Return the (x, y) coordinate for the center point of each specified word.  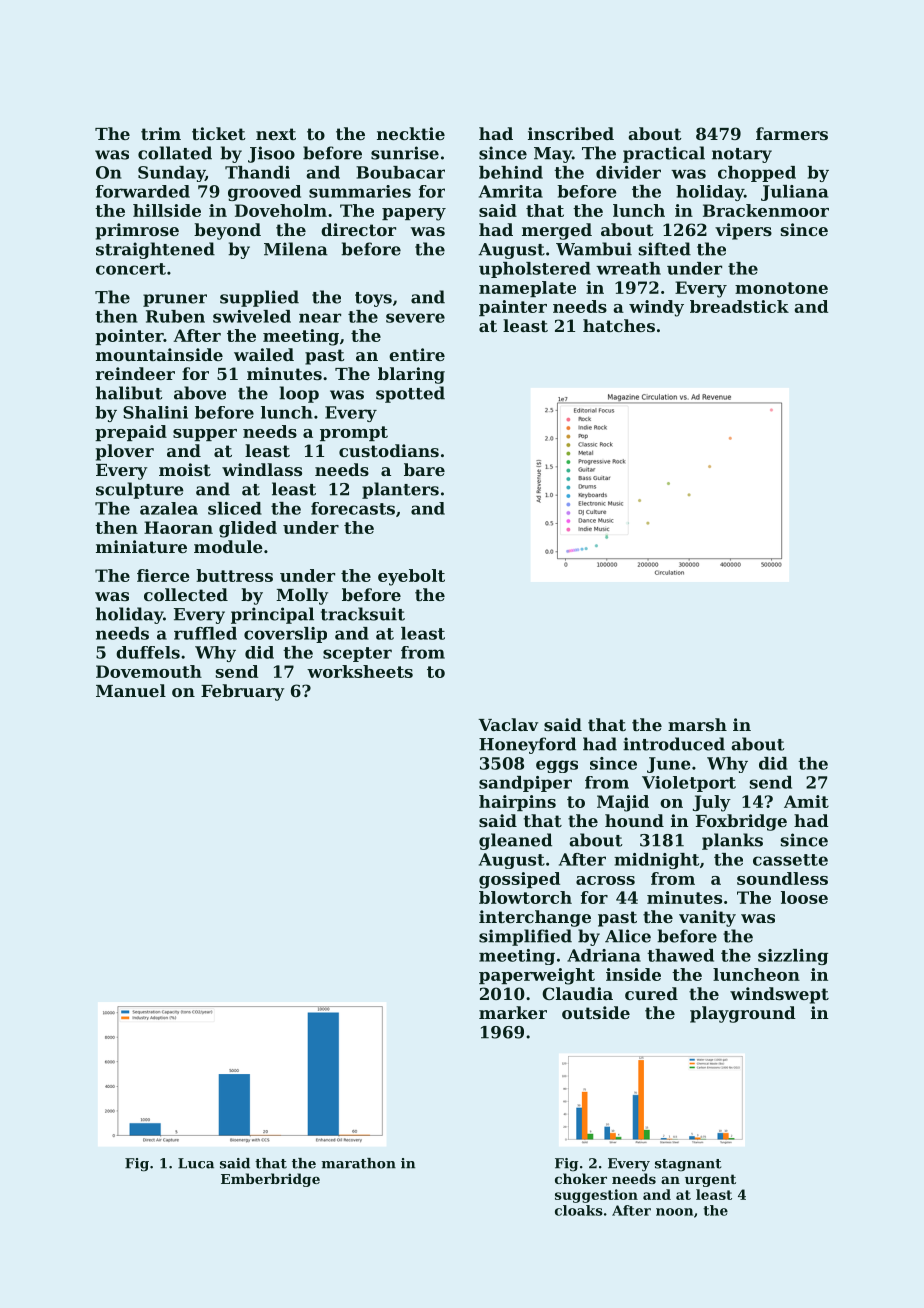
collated (175, 153)
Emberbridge (270, 1180)
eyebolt (411, 577)
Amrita (511, 191)
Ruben (175, 316)
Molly (302, 596)
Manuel (131, 690)
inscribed (571, 133)
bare (424, 469)
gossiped (519, 880)
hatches (619, 325)
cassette (790, 860)
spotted (410, 394)
